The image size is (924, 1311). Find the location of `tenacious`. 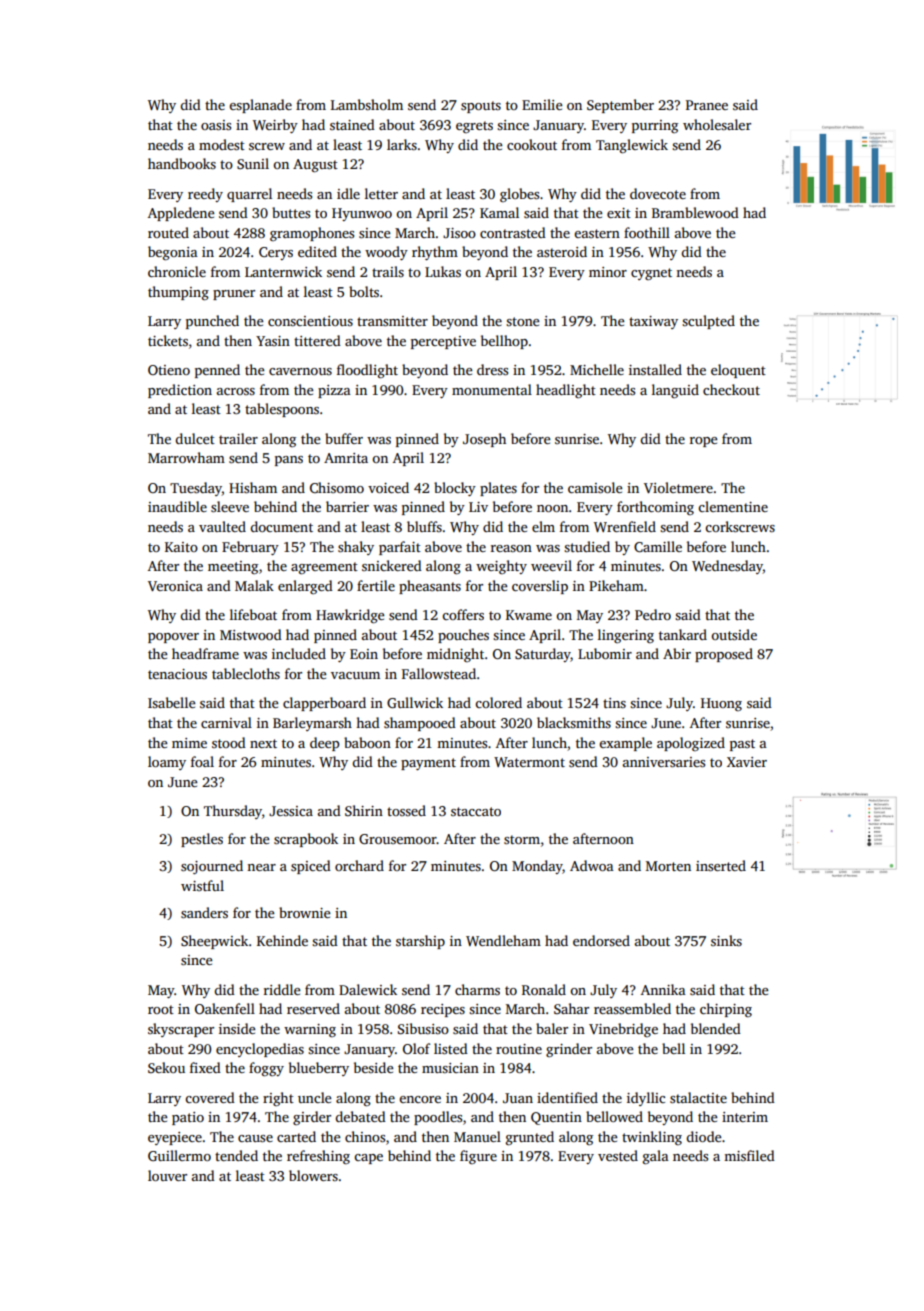

tenacious is located at coordinates (177, 674).
